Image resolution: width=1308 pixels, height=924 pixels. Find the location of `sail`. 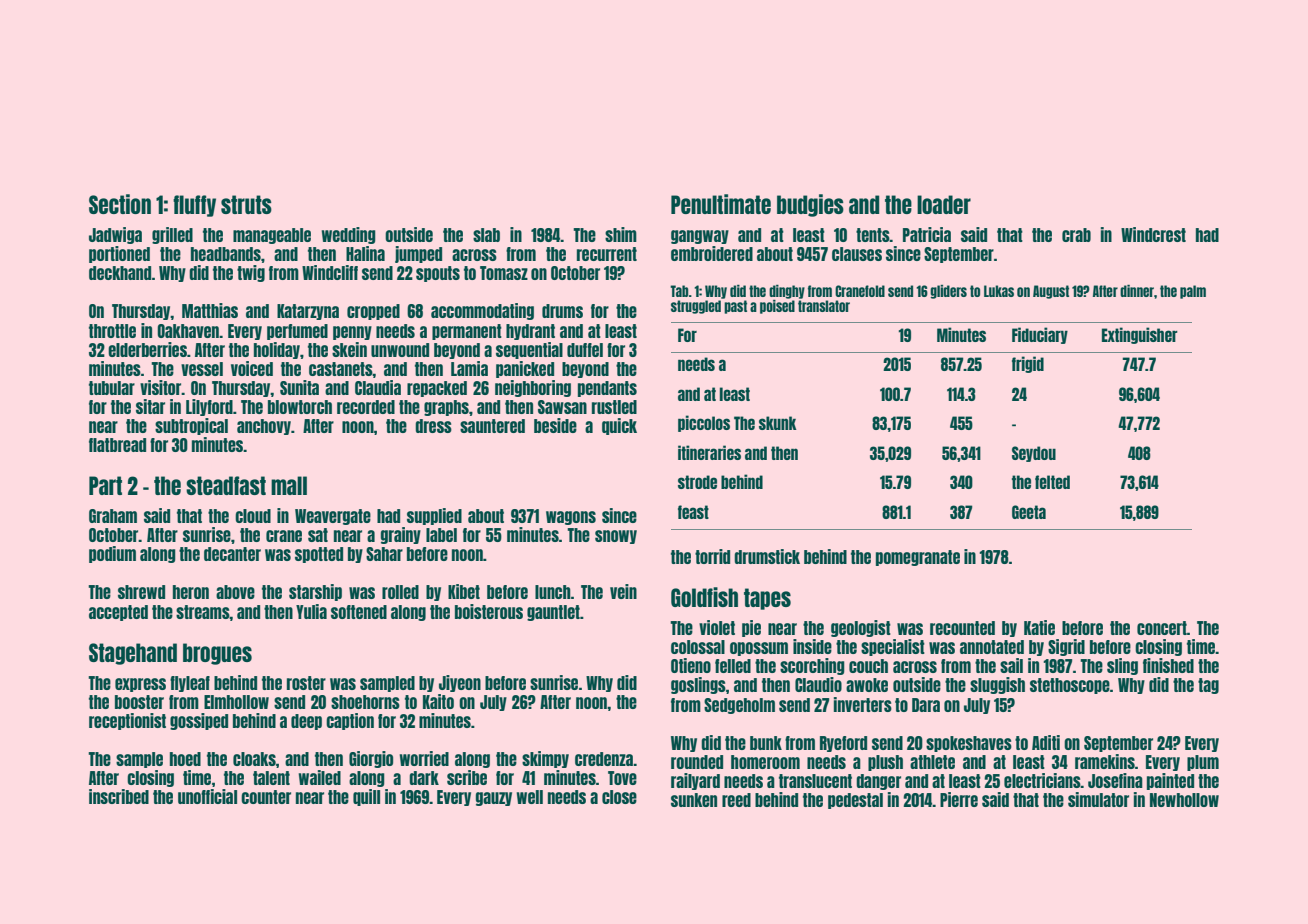

sail is located at coordinates (1011, 665).
